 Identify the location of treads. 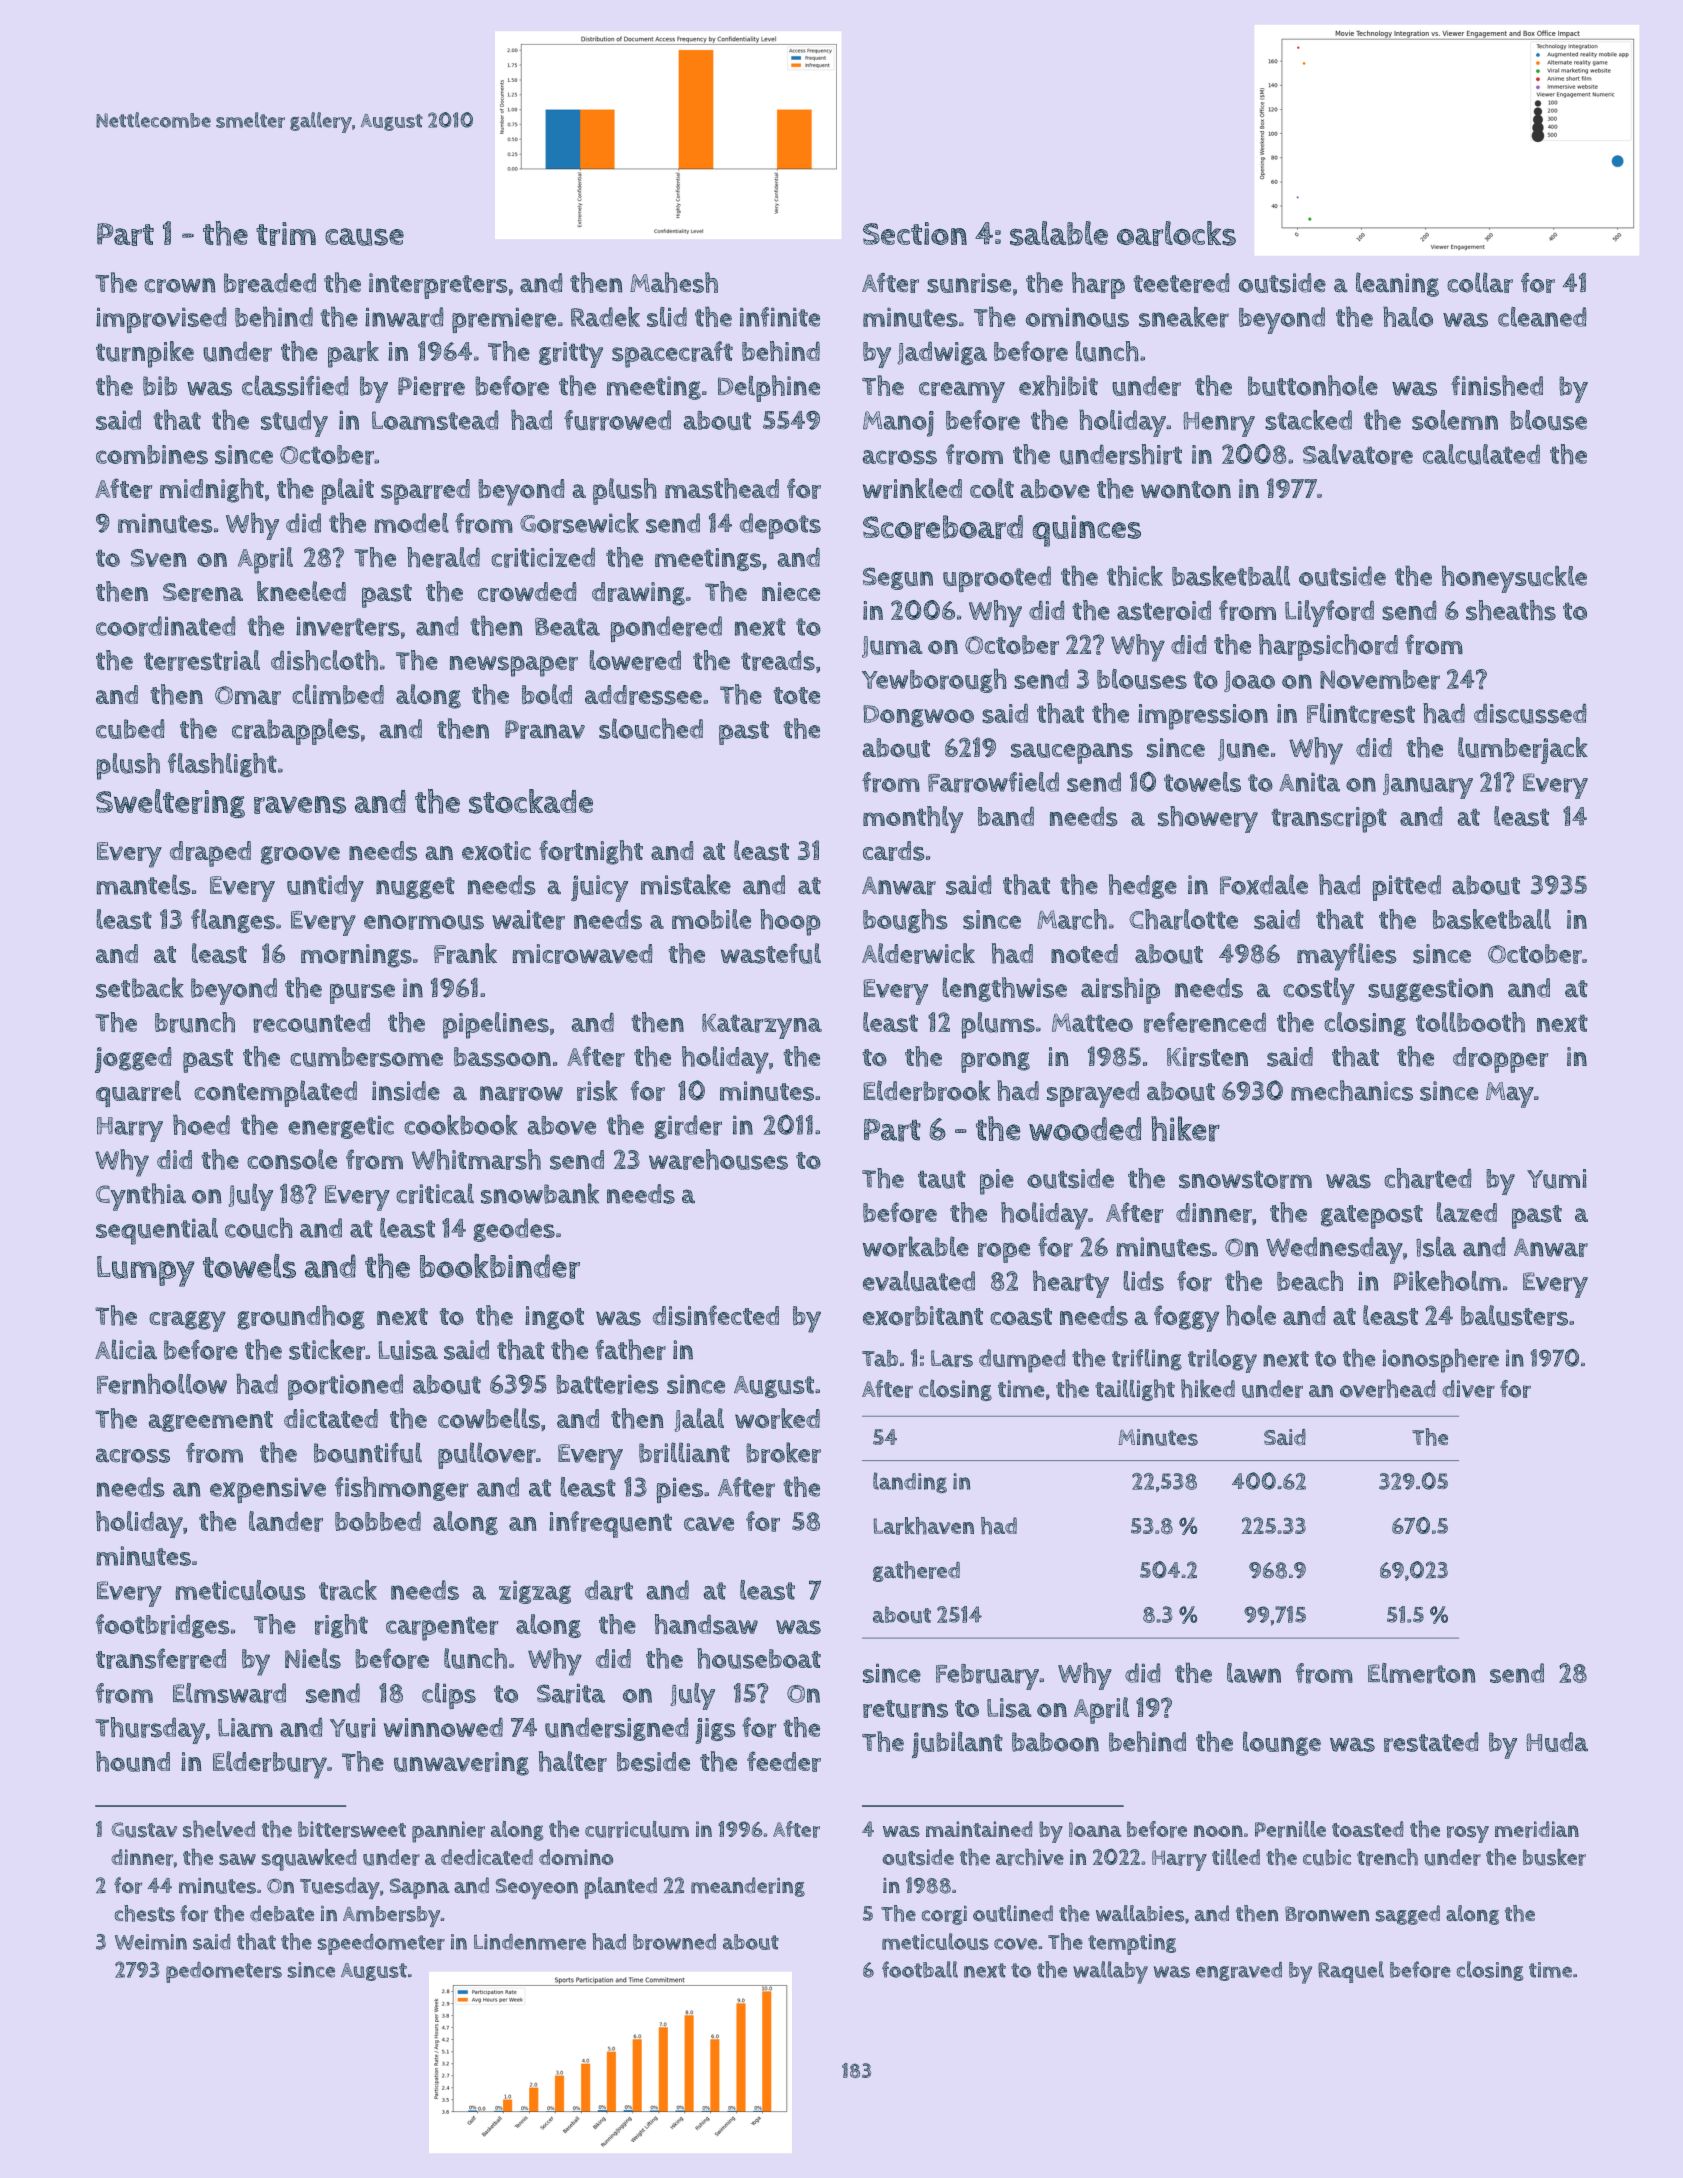
(778, 661).
